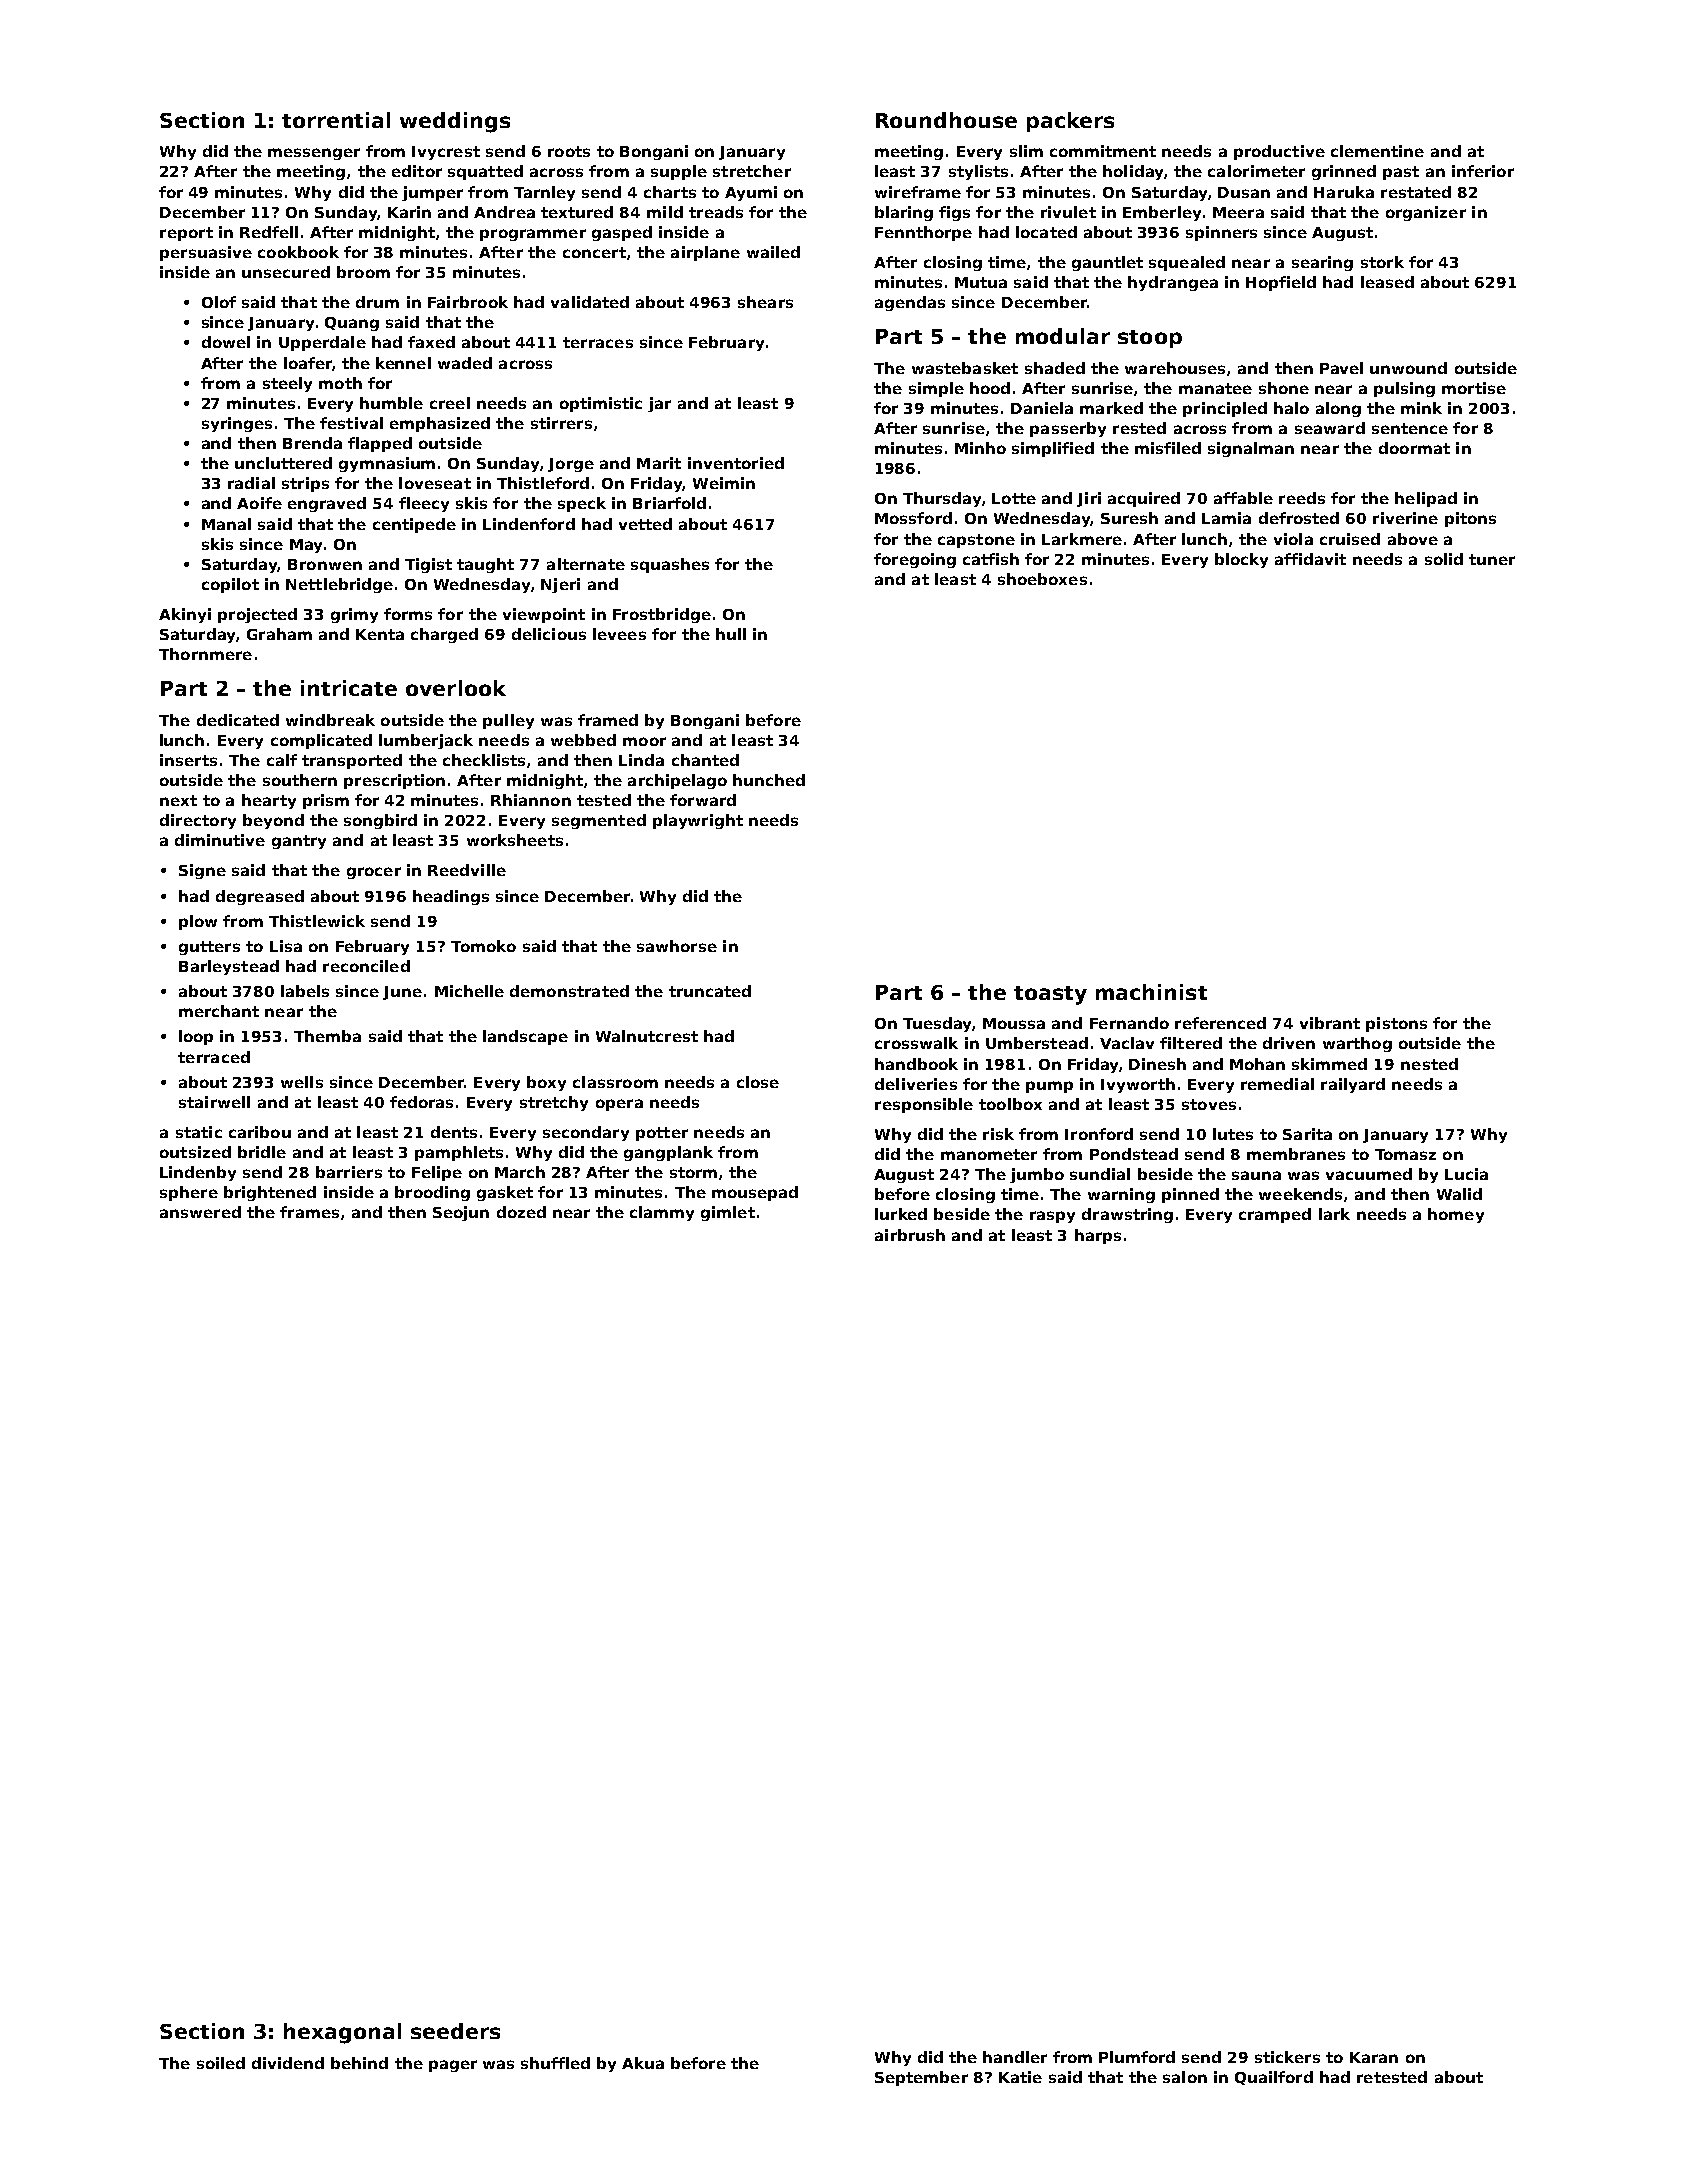  I want to click on hexagonal, so click(342, 2033).
